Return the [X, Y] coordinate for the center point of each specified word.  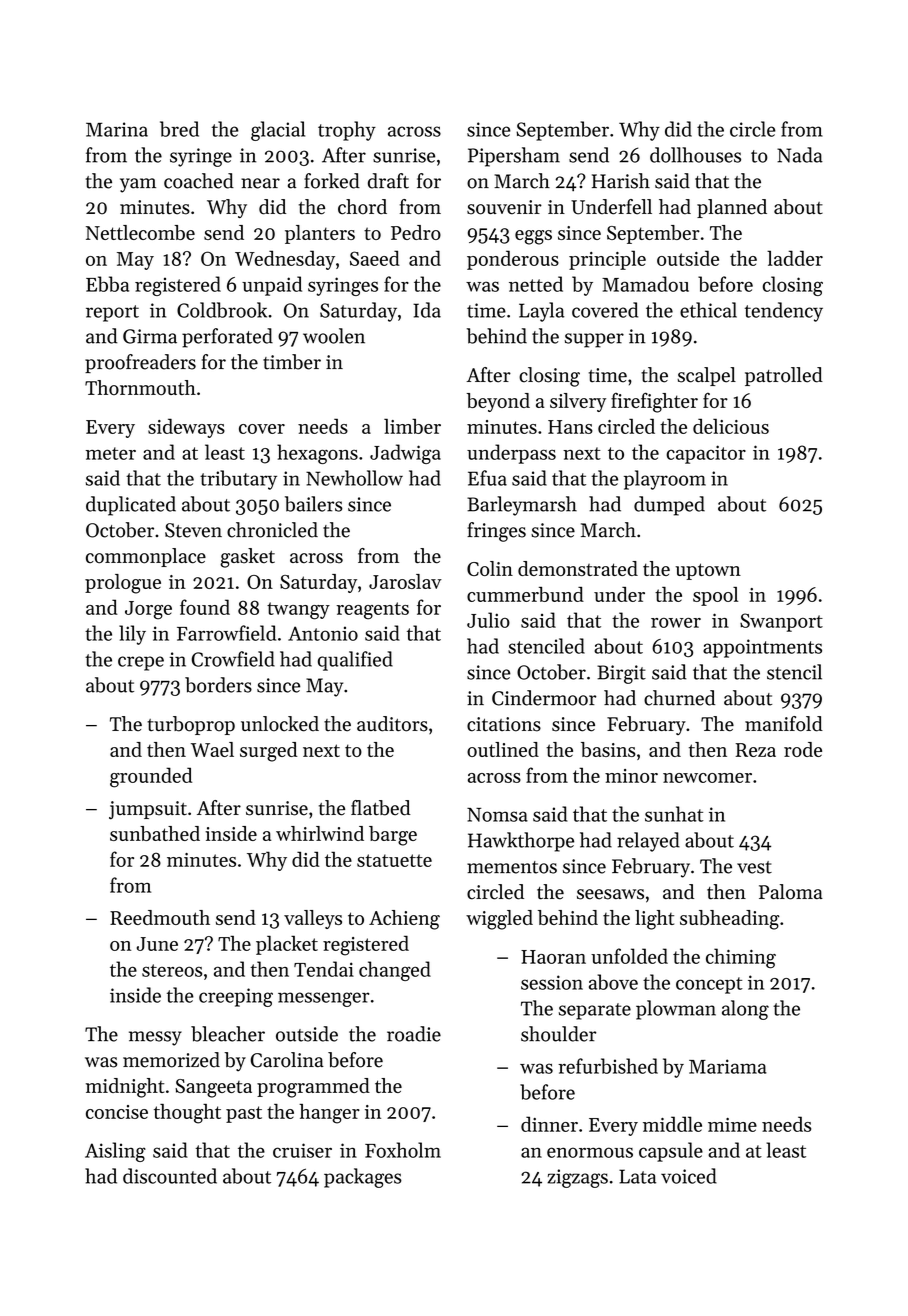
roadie [414, 1034]
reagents [372, 611]
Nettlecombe [140, 232]
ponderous [513, 260]
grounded [151, 777]
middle [672, 1124]
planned [732, 208]
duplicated [131, 506]
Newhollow [354, 478]
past [244, 1114]
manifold [784, 724]
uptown [708, 571]
